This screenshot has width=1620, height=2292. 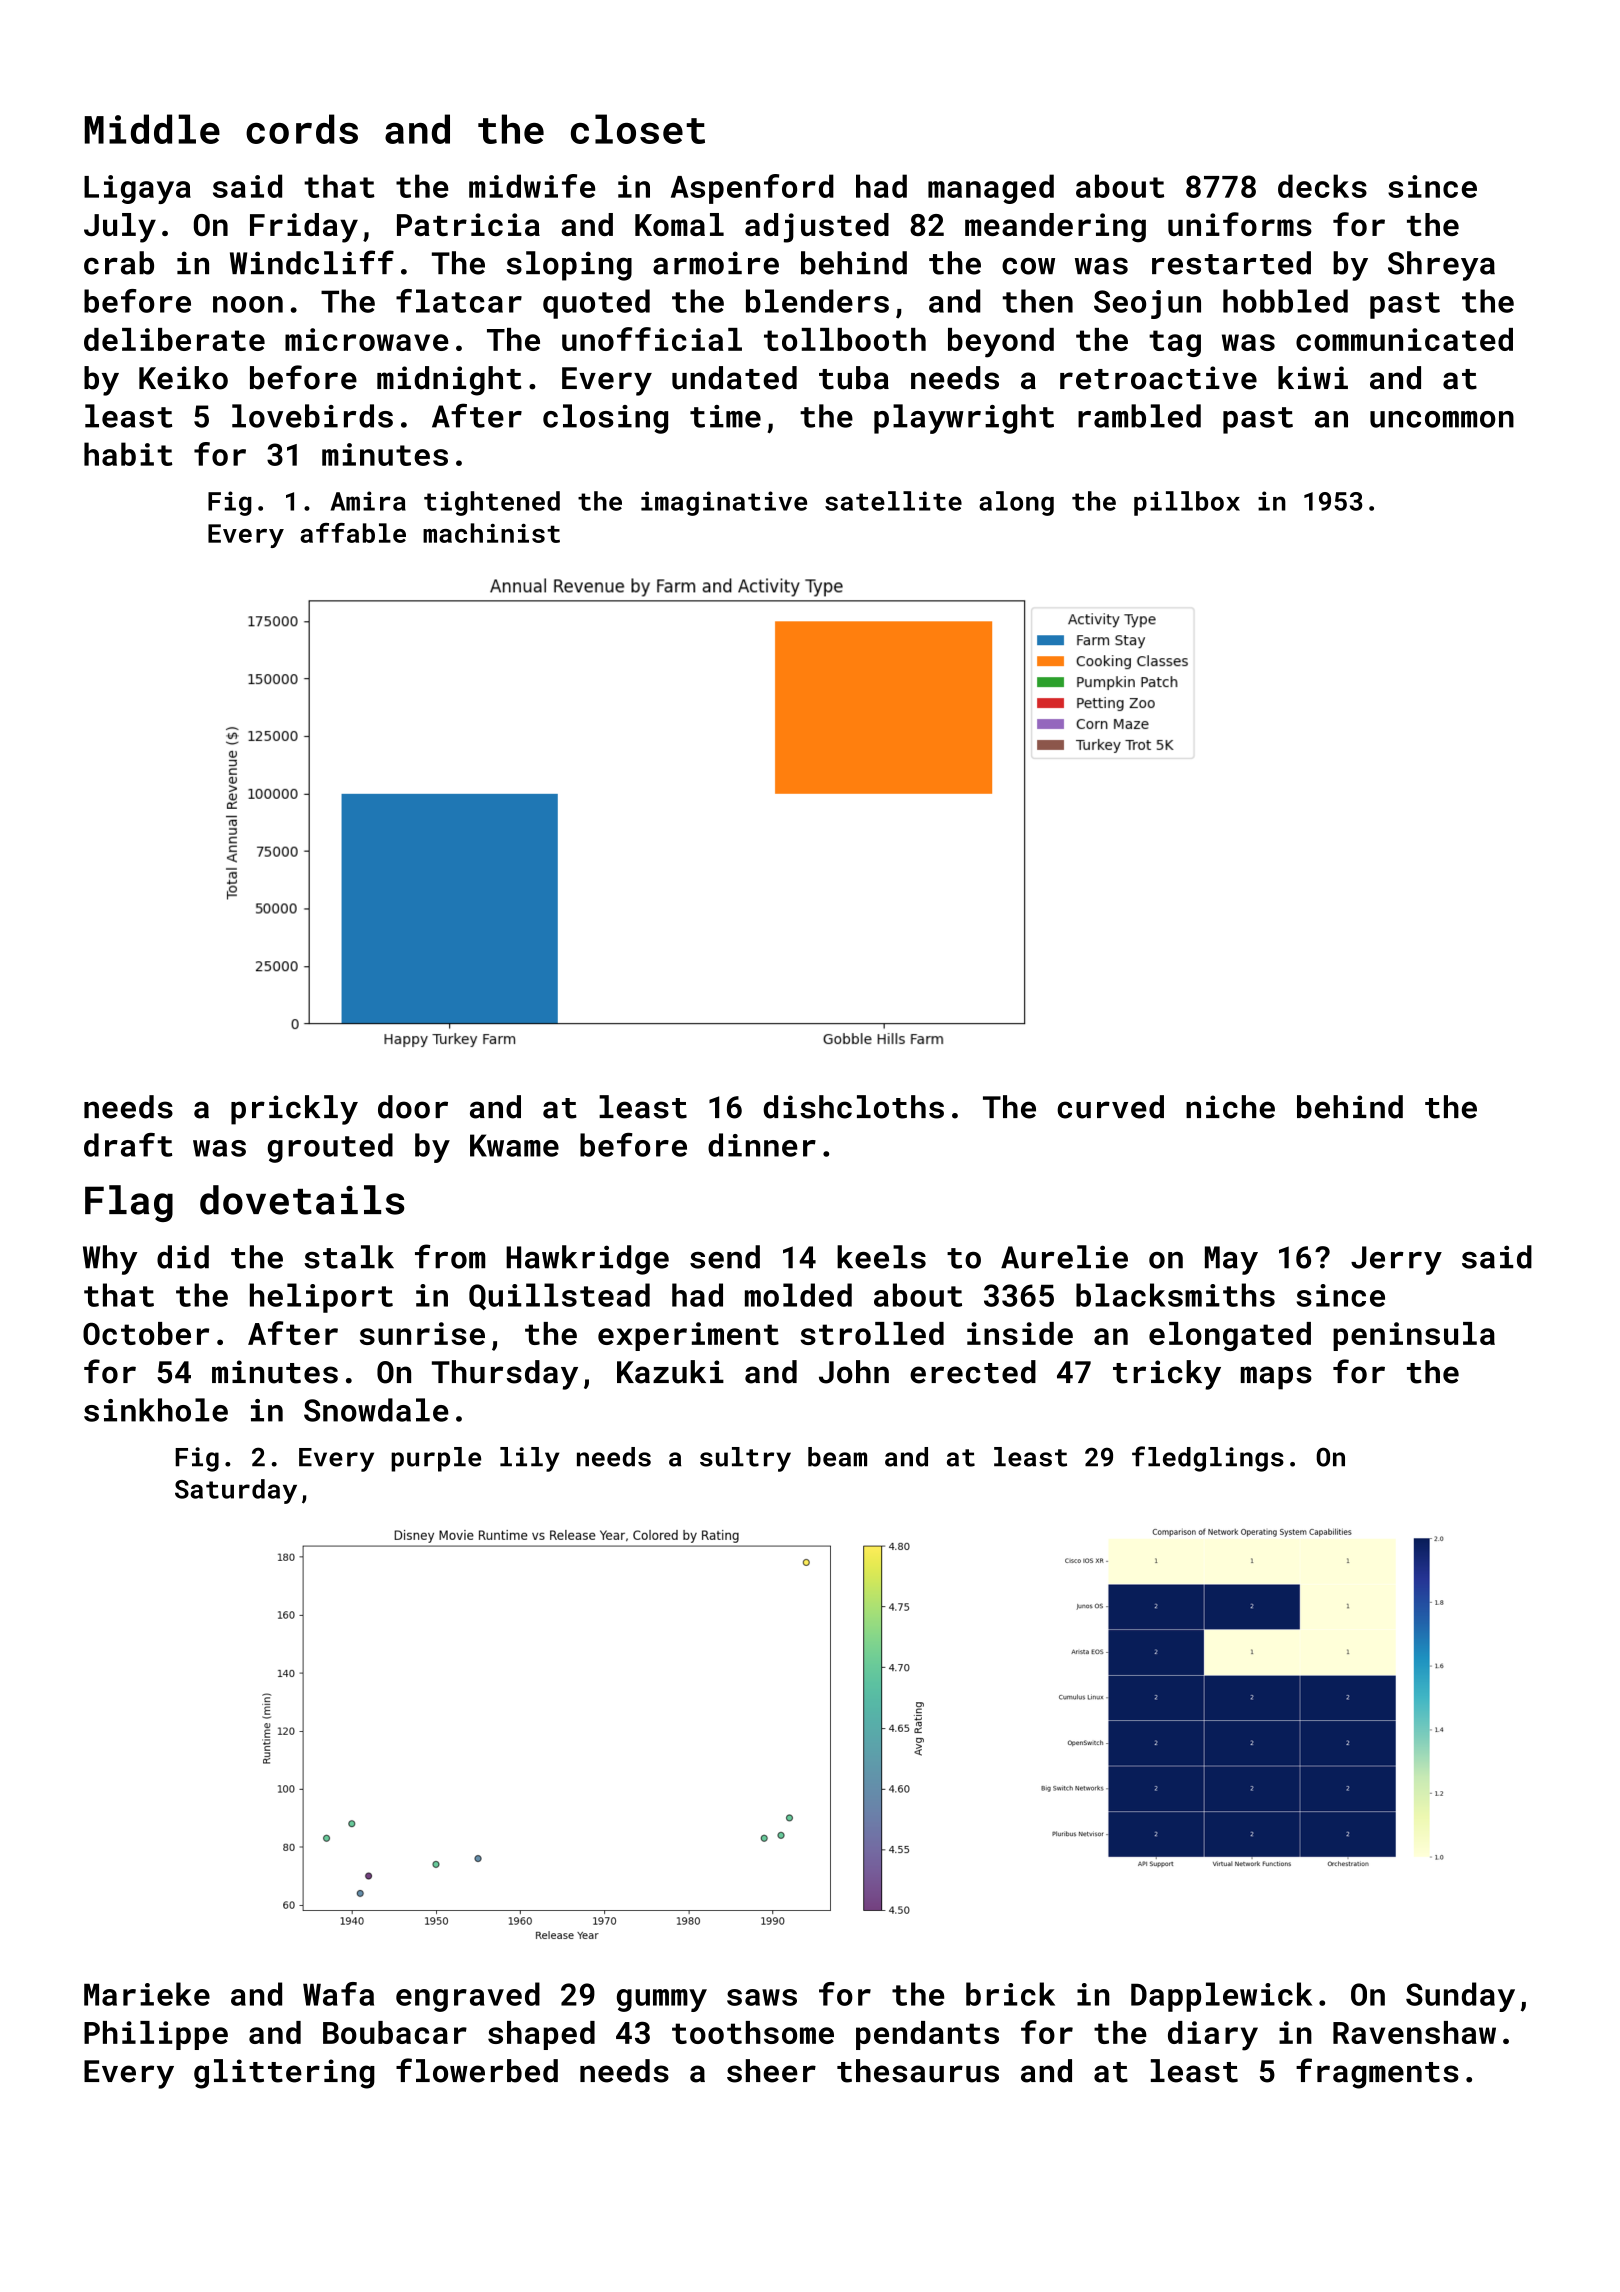 What do you see at coordinates (156, 2035) in the screenshot?
I see `Philippe` at bounding box center [156, 2035].
